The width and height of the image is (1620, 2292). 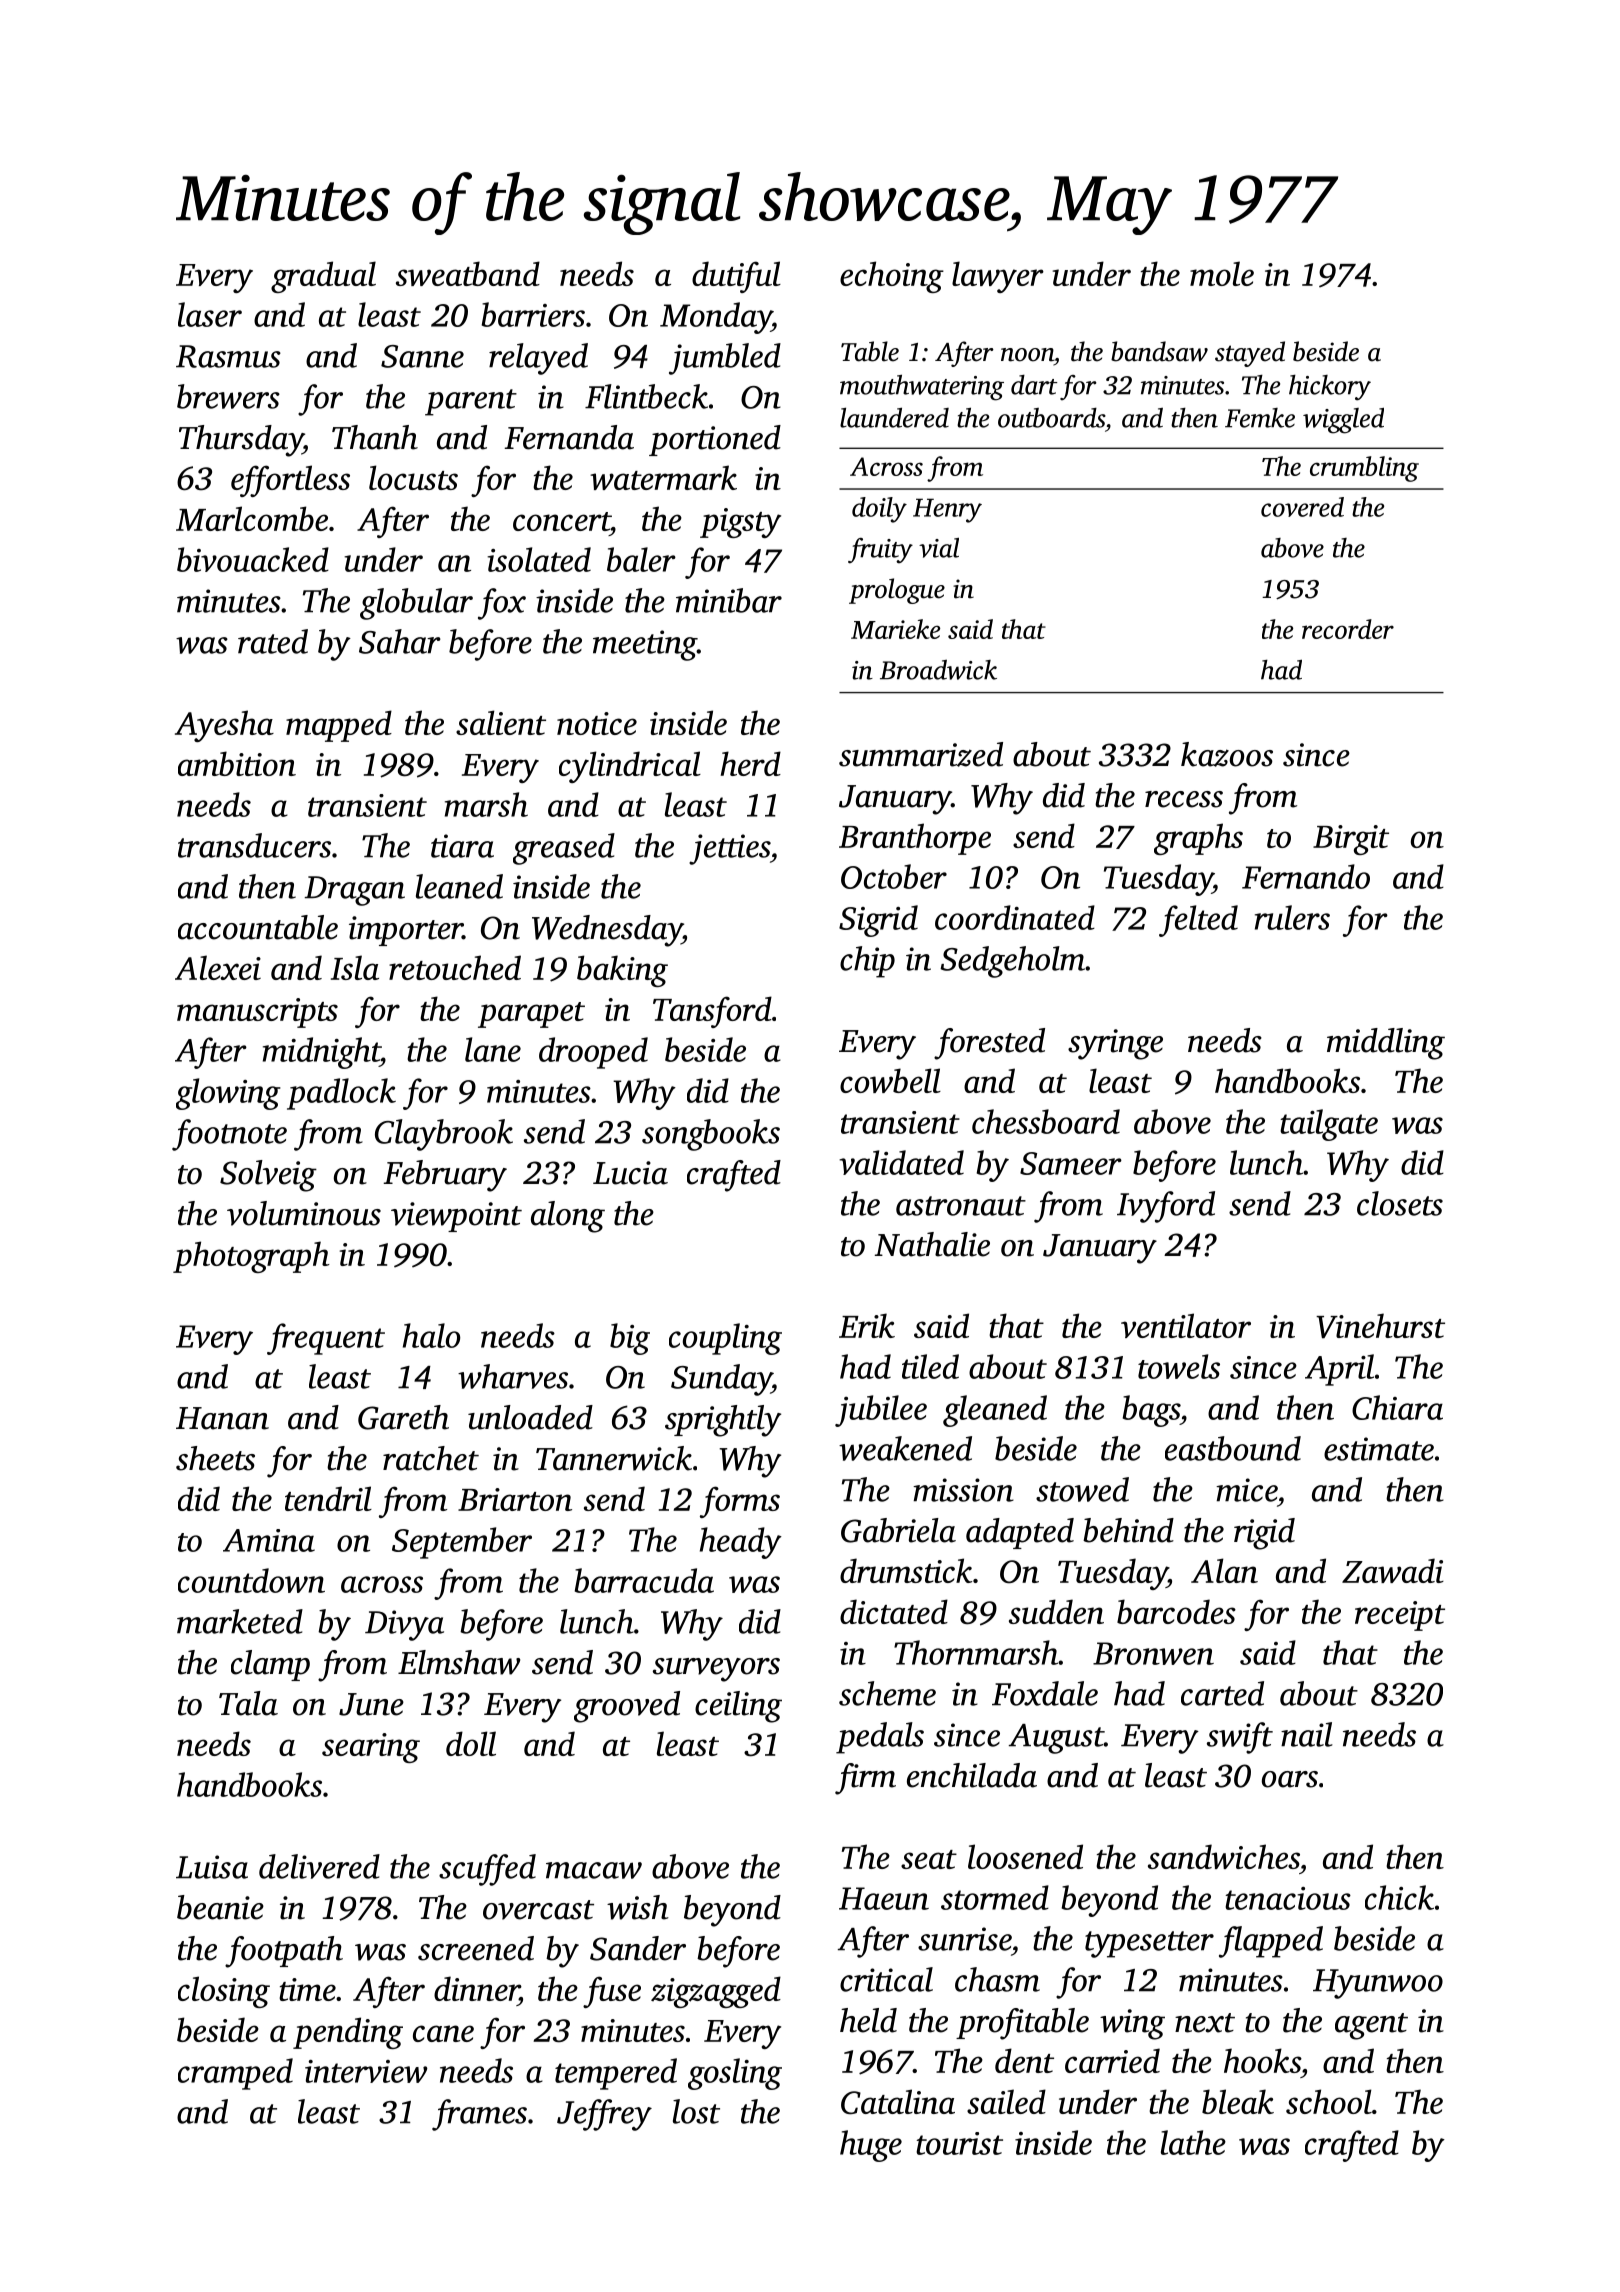 What do you see at coordinates (273, 641) in the image?
I see `rated` at bounding box center [273, 641].
